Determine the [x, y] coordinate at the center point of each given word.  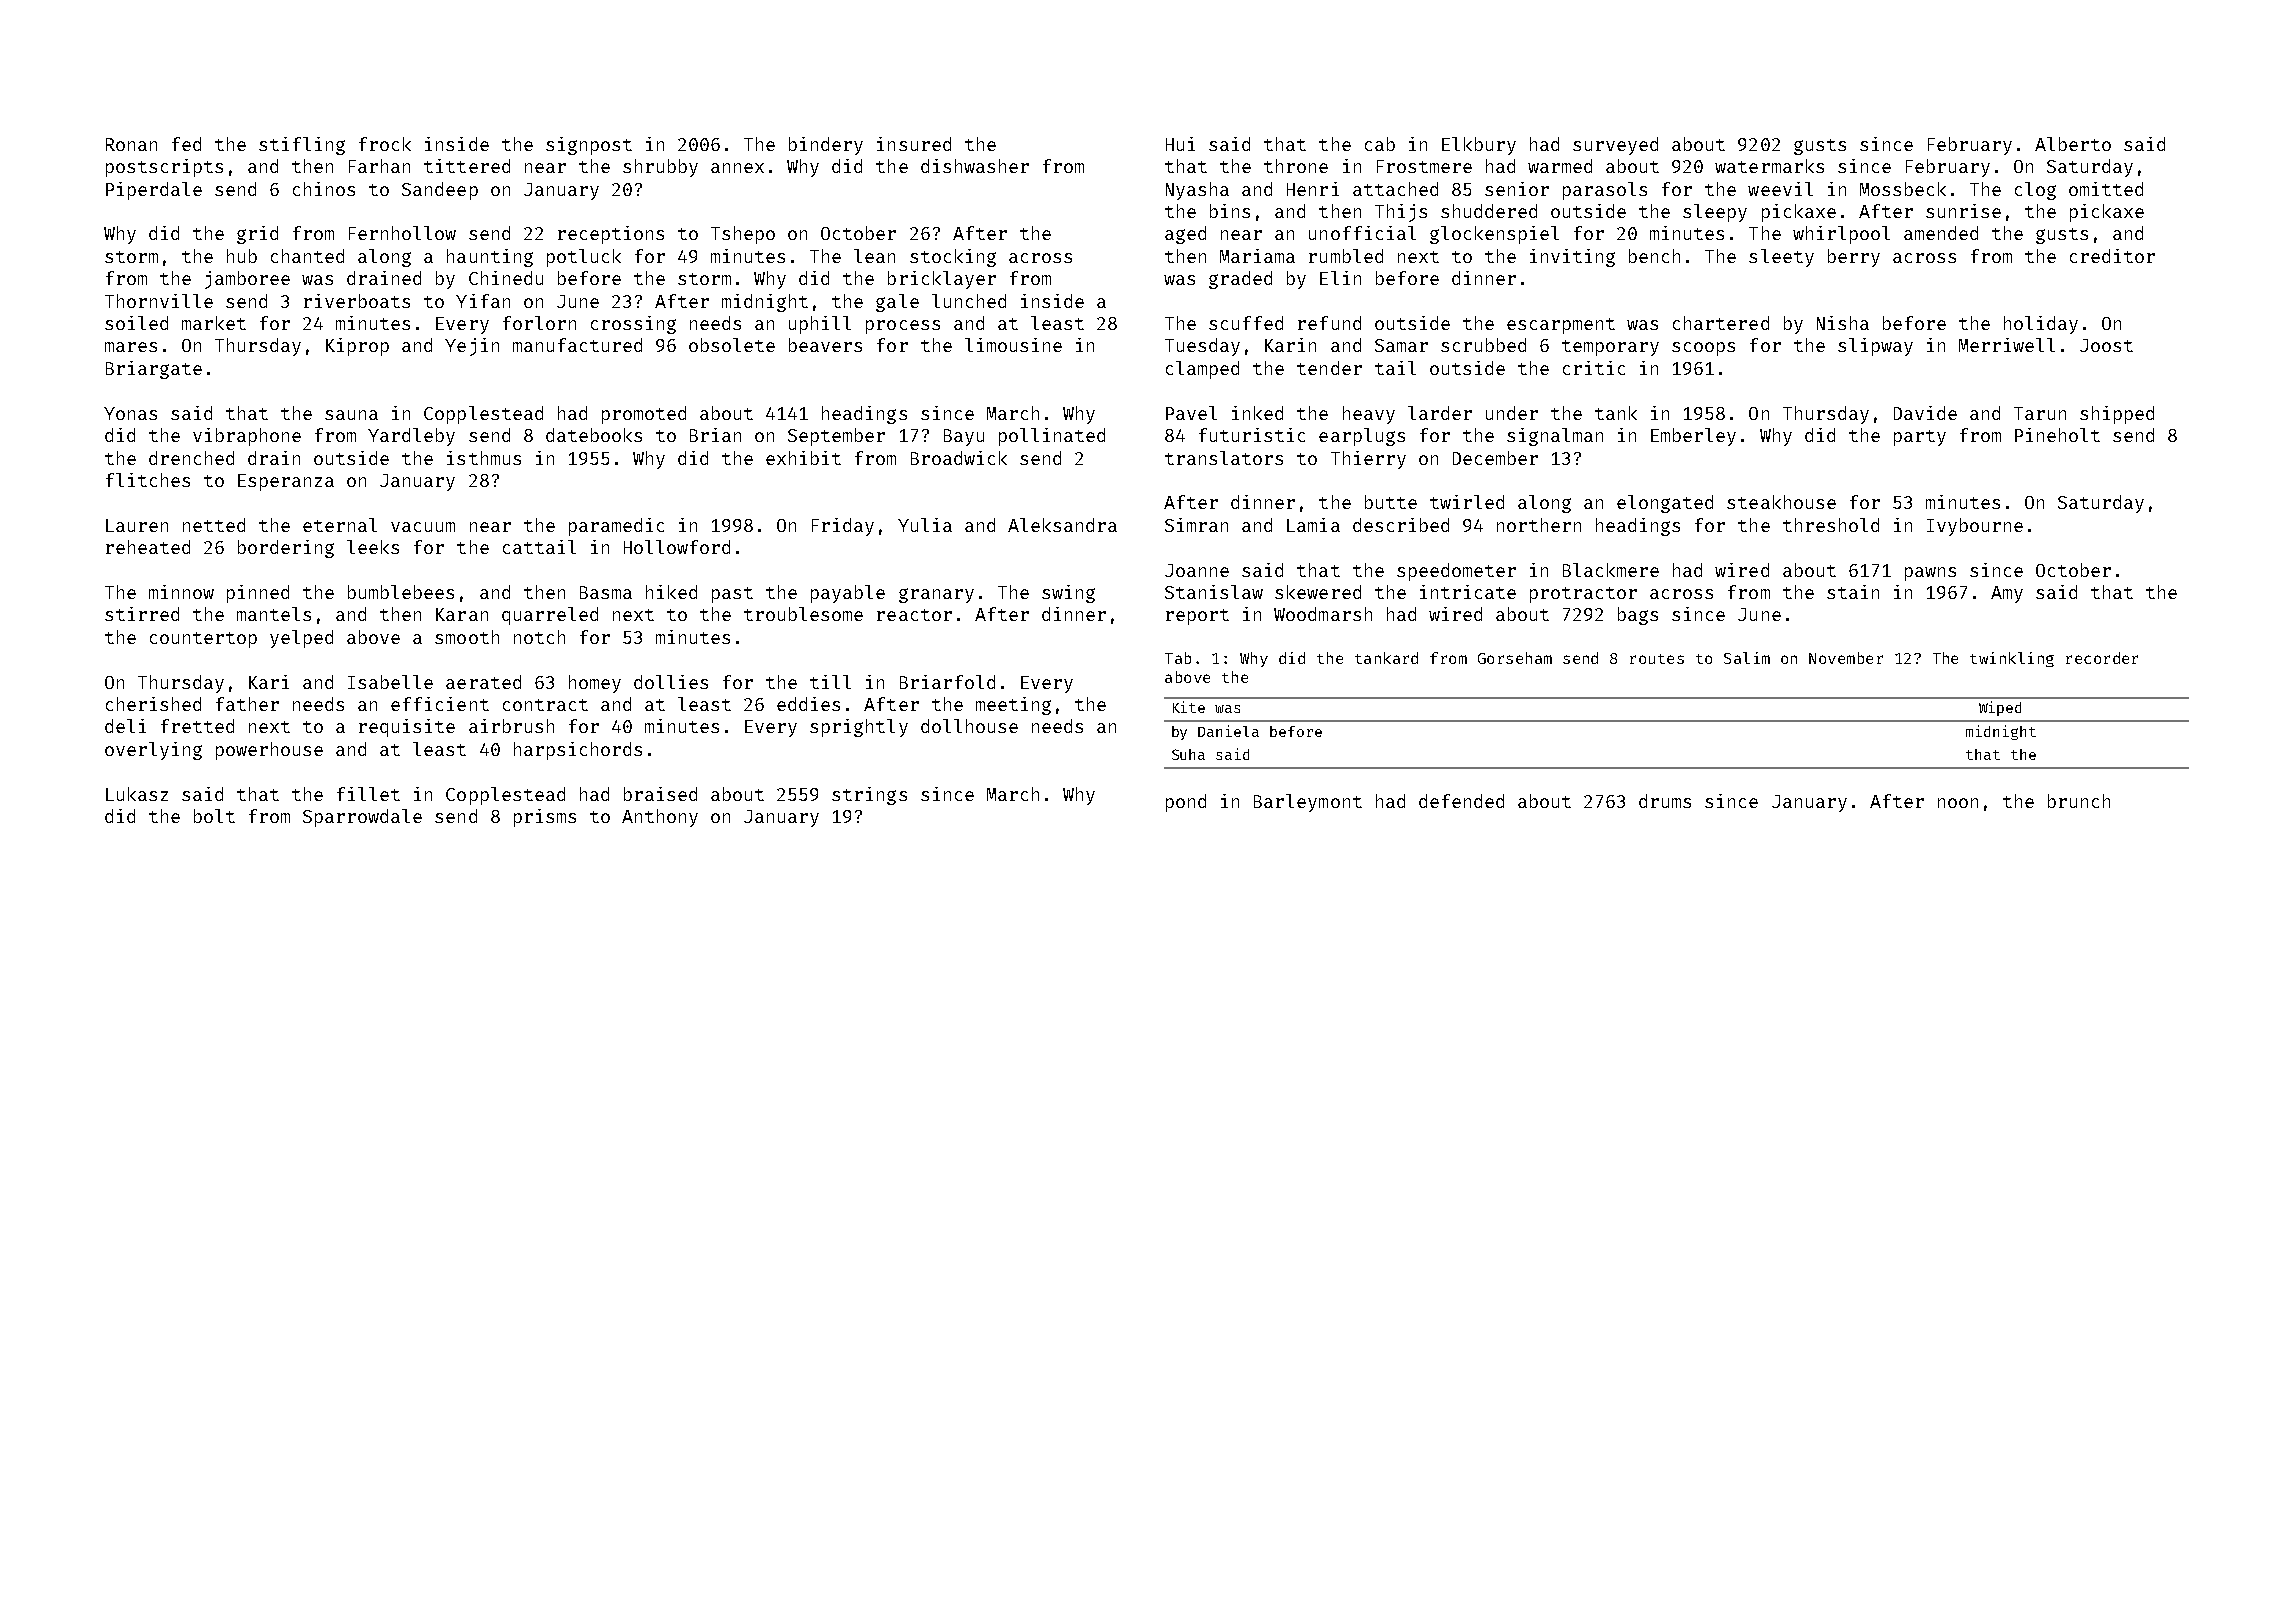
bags [1638, 616]
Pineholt [2057, 435]
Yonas [130, 413]
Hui [1180, 144]
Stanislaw [1214, 592]
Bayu [964, 437]
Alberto [2073, 144]
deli [125, 726]
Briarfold [947, 682]
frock [385, 144]
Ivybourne [1975, 527]
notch [539, 637]
